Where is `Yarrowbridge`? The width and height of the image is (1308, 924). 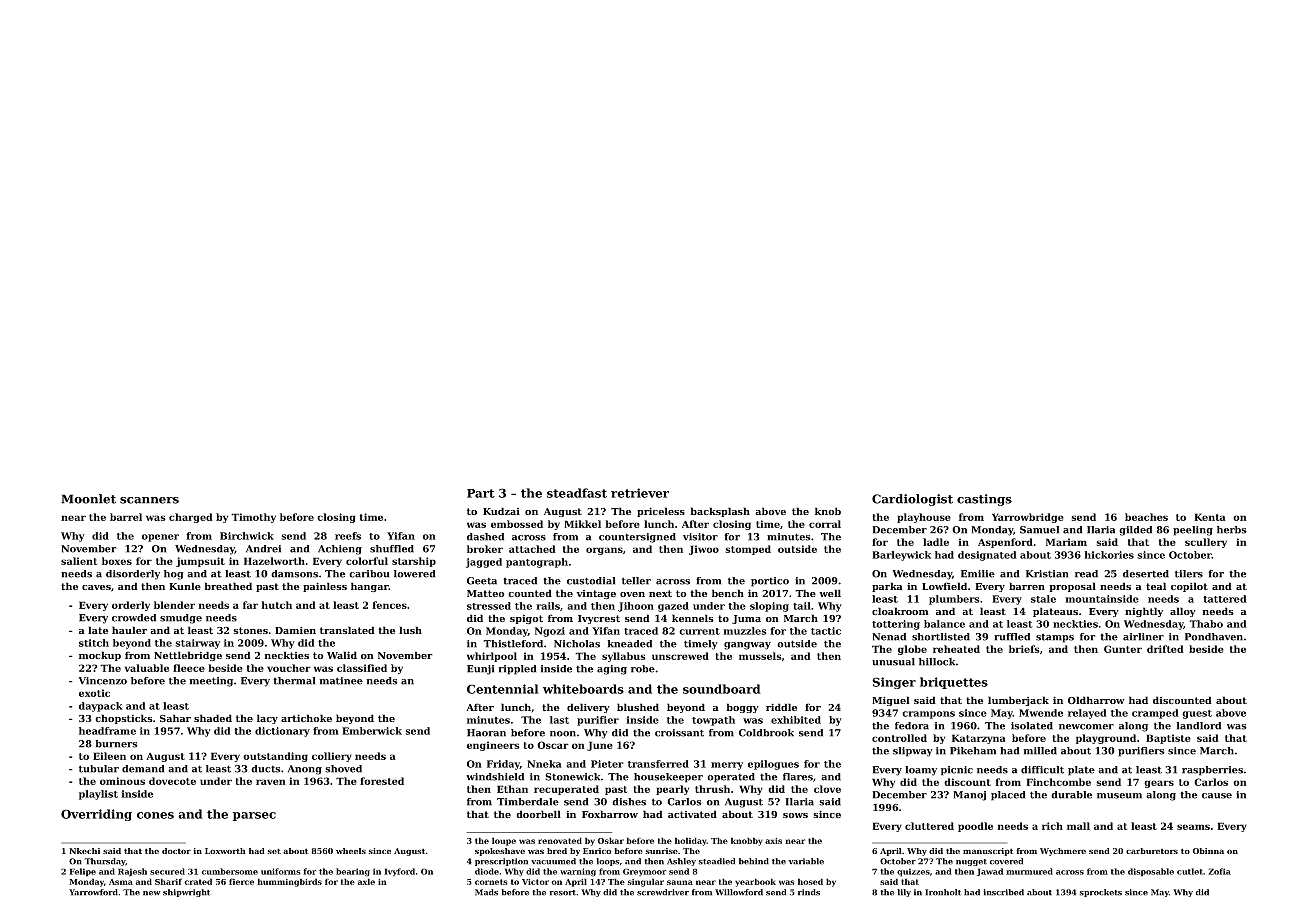
Yarrowbridge is located at coordinates (1028, 518).
